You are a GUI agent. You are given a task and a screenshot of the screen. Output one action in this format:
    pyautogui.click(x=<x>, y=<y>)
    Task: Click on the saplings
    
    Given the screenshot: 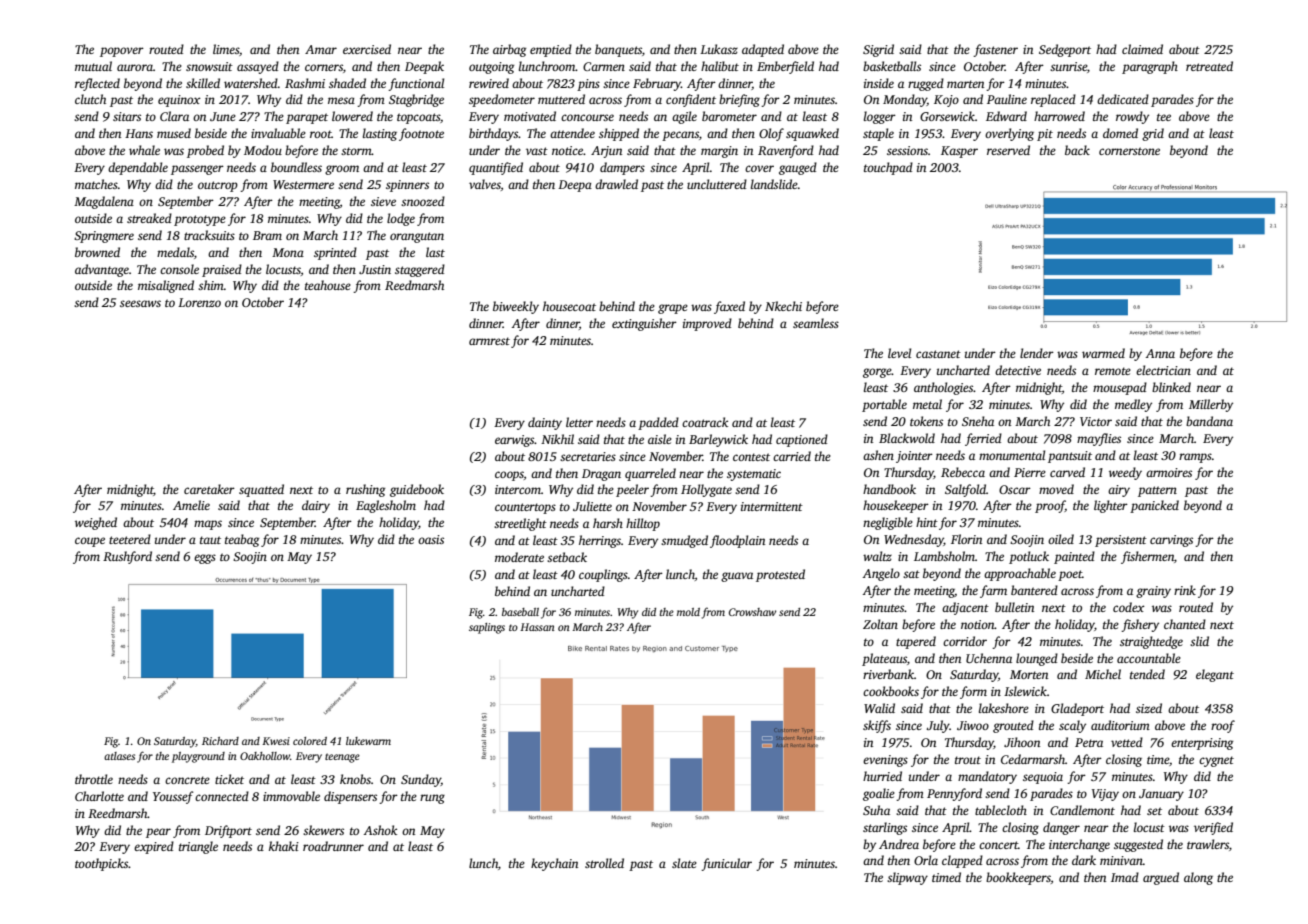 What is the action you would take?
    pyautogui.click(x=487, y=628)
